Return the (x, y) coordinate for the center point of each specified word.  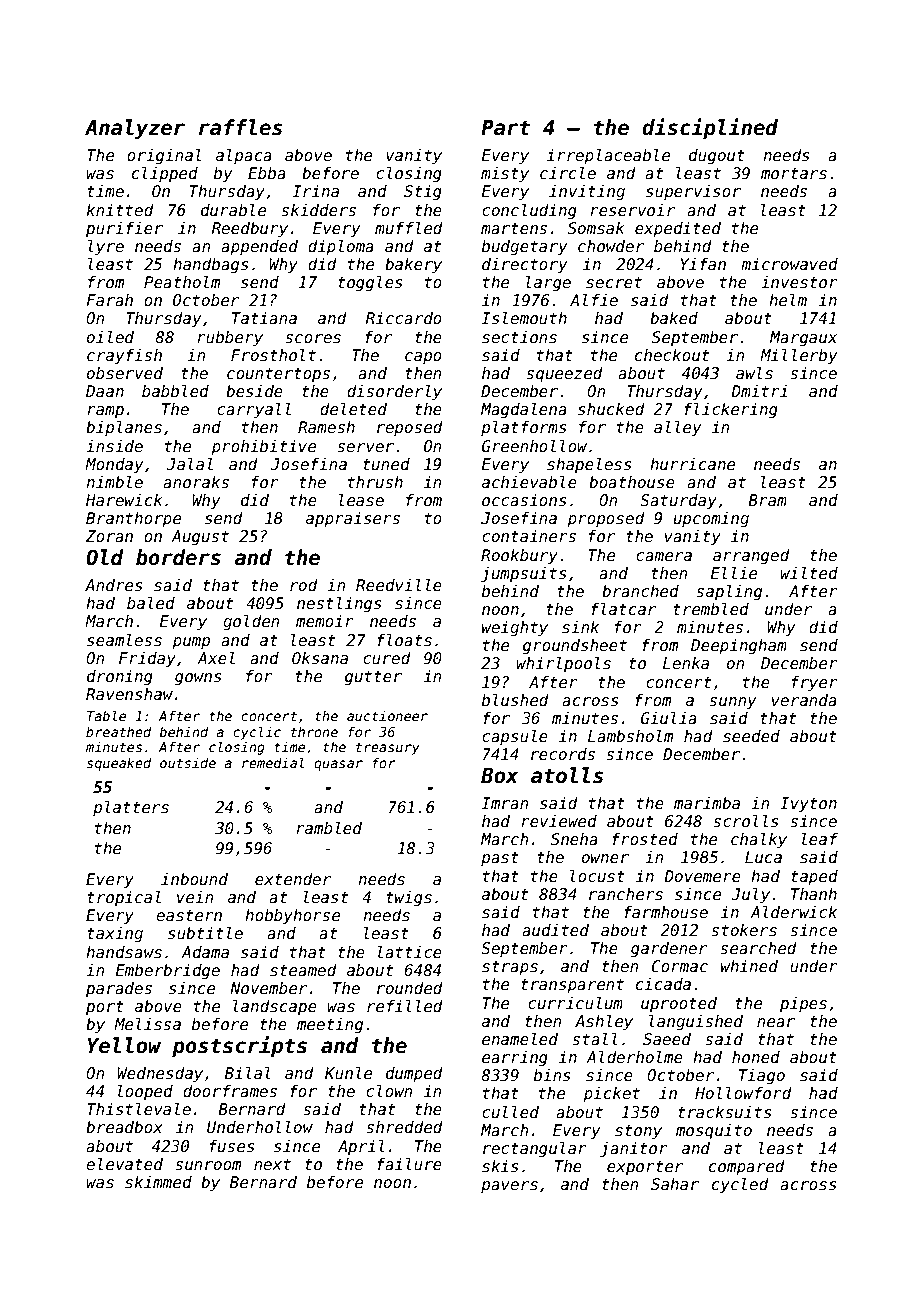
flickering (731, 410)
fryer (815, 683)
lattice (410, 952)
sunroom (208, 1166)
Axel (216, 658)
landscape (275, 1007)
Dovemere (702, 876)
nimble (114, 482)
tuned (386, 464)
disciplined (710, 128)
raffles (241, 127)
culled (510, 1112)
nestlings (339, 604)
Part (505, 128)
